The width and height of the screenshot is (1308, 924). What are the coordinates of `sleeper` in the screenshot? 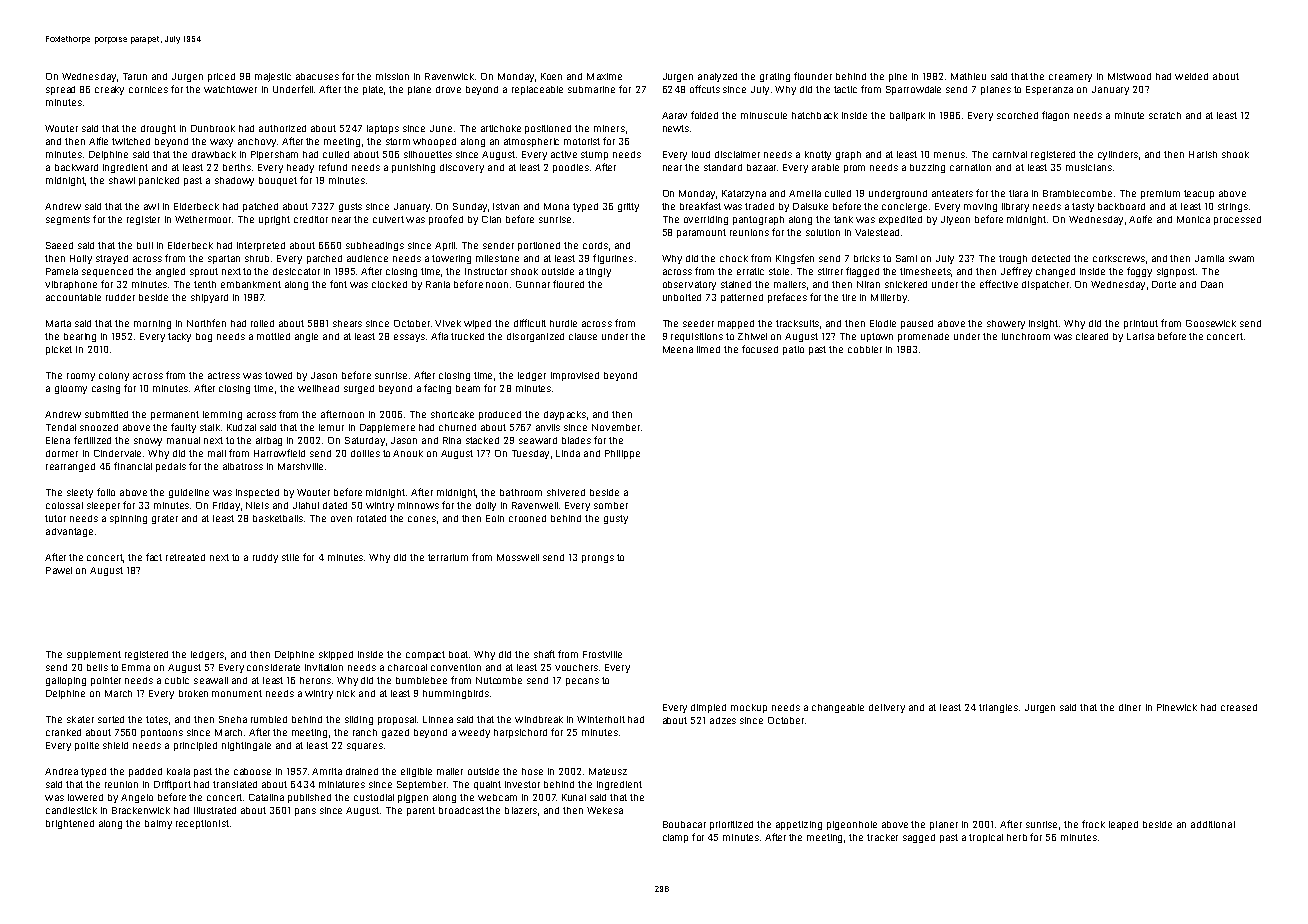 It's located at (103, 506).
